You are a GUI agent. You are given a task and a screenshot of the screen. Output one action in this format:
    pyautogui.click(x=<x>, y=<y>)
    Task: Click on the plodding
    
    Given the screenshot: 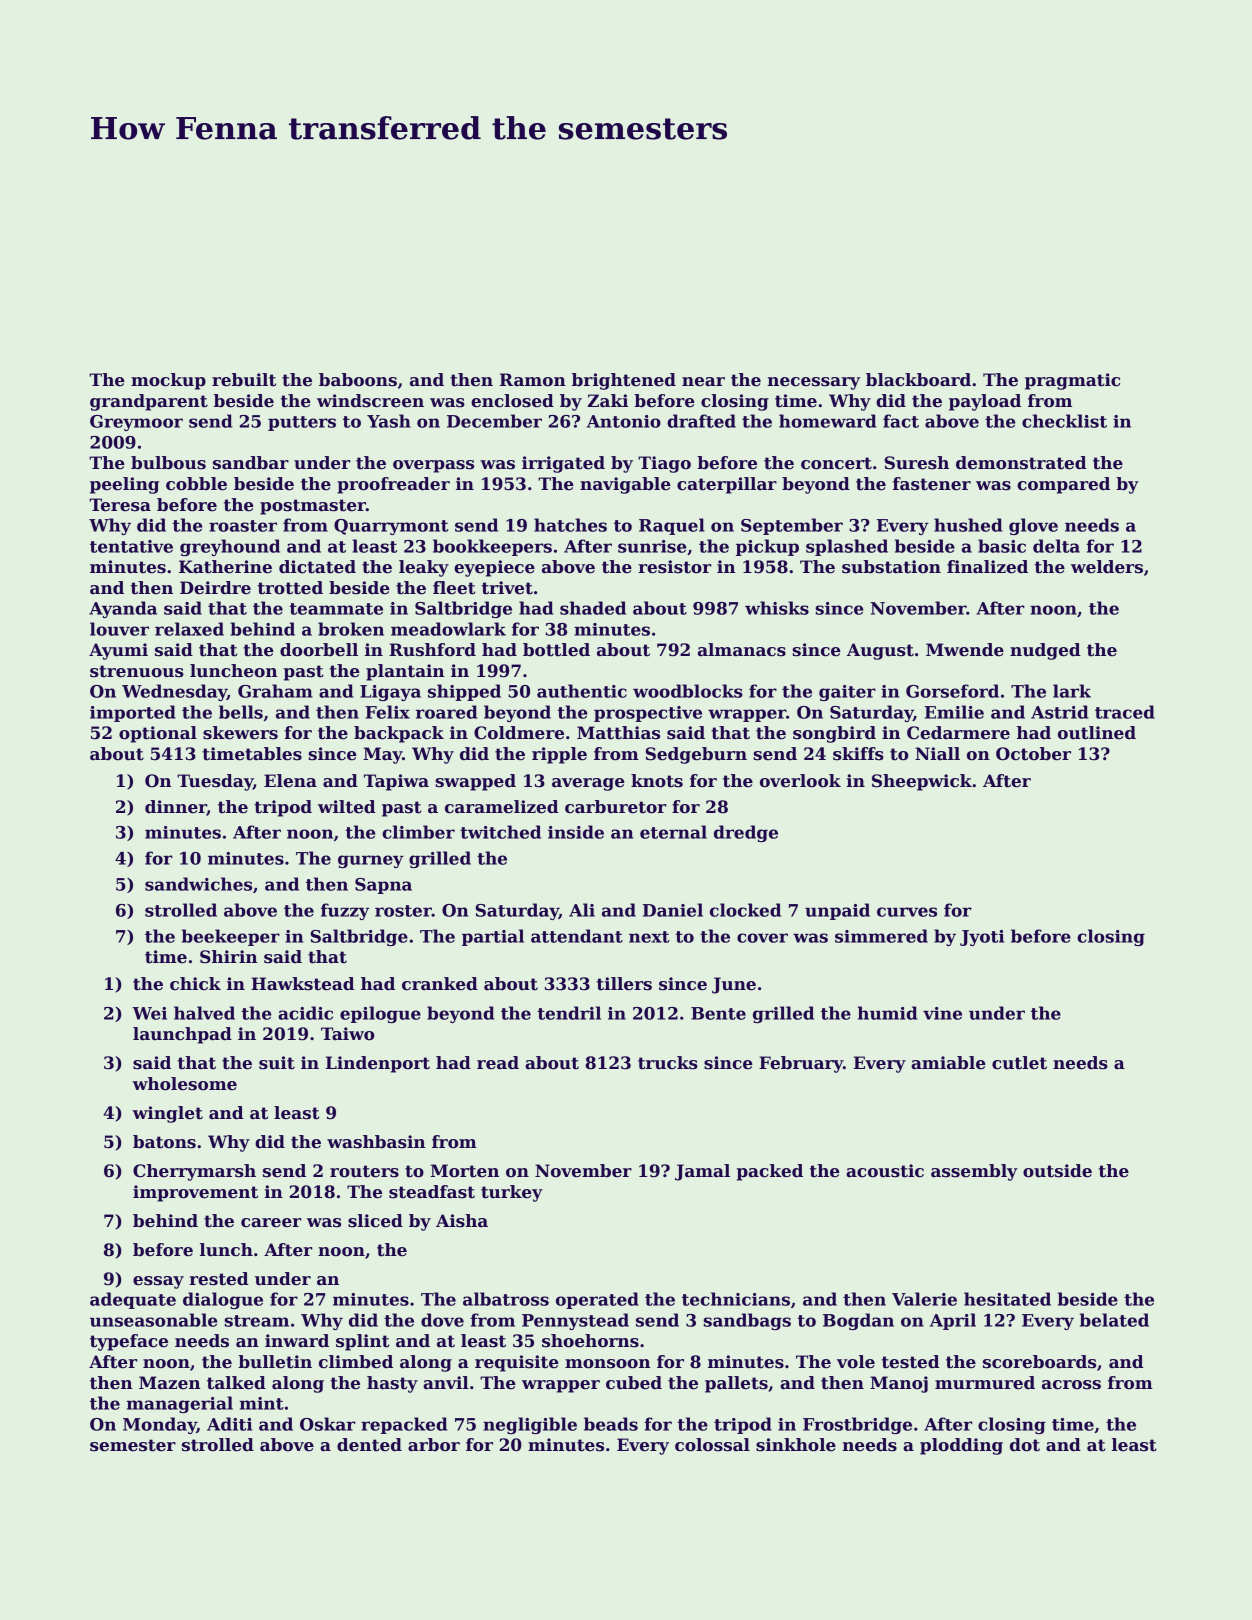 What is the action you would take?
    pyautogui.click(x=961, y=1446)
